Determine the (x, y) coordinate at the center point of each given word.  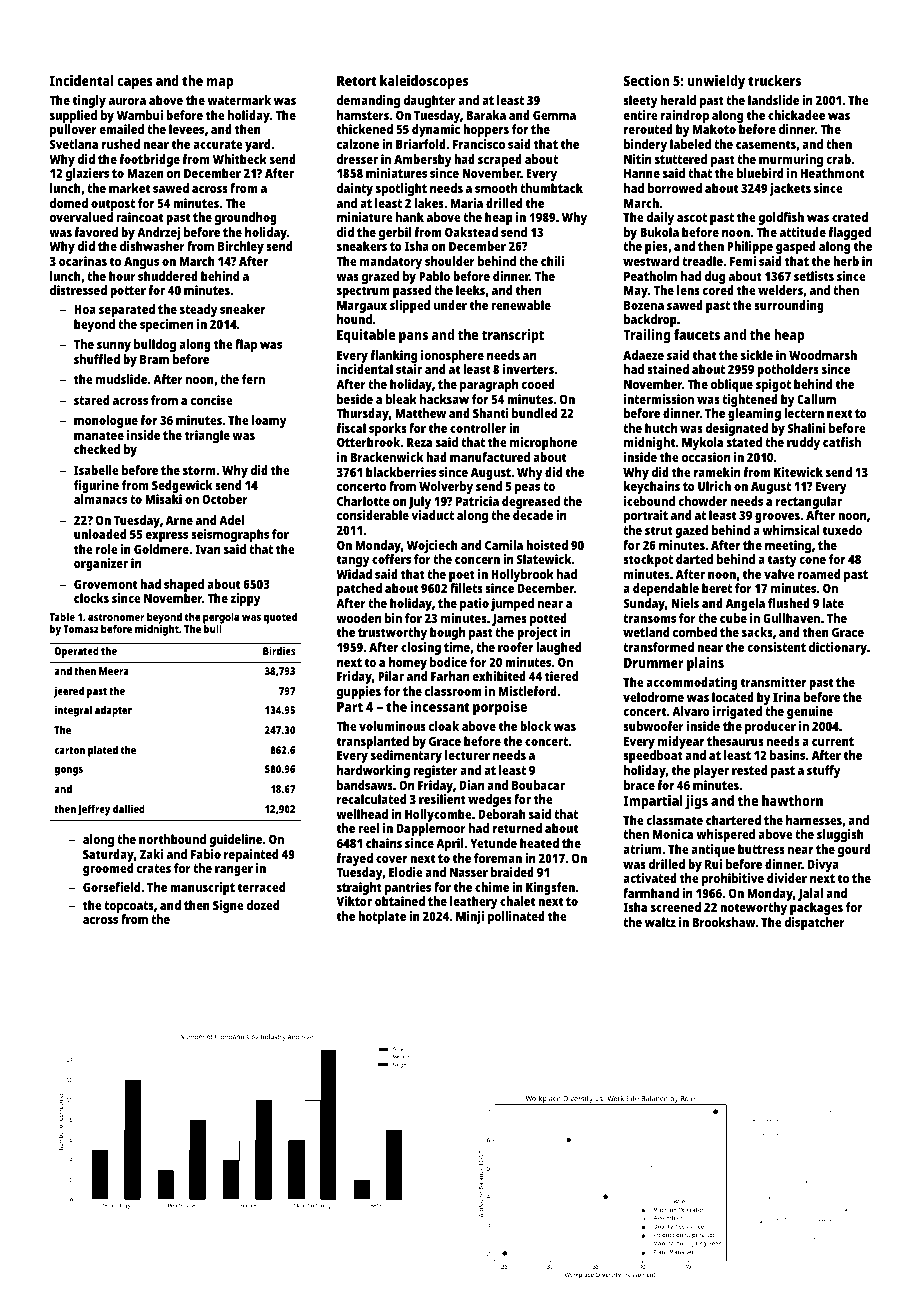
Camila (504, 545)
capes (135, 84)
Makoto (714, 129)
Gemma (554, 115)
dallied (129, 809)
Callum (816, 399)
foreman (498, 858)
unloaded (100, 534)
